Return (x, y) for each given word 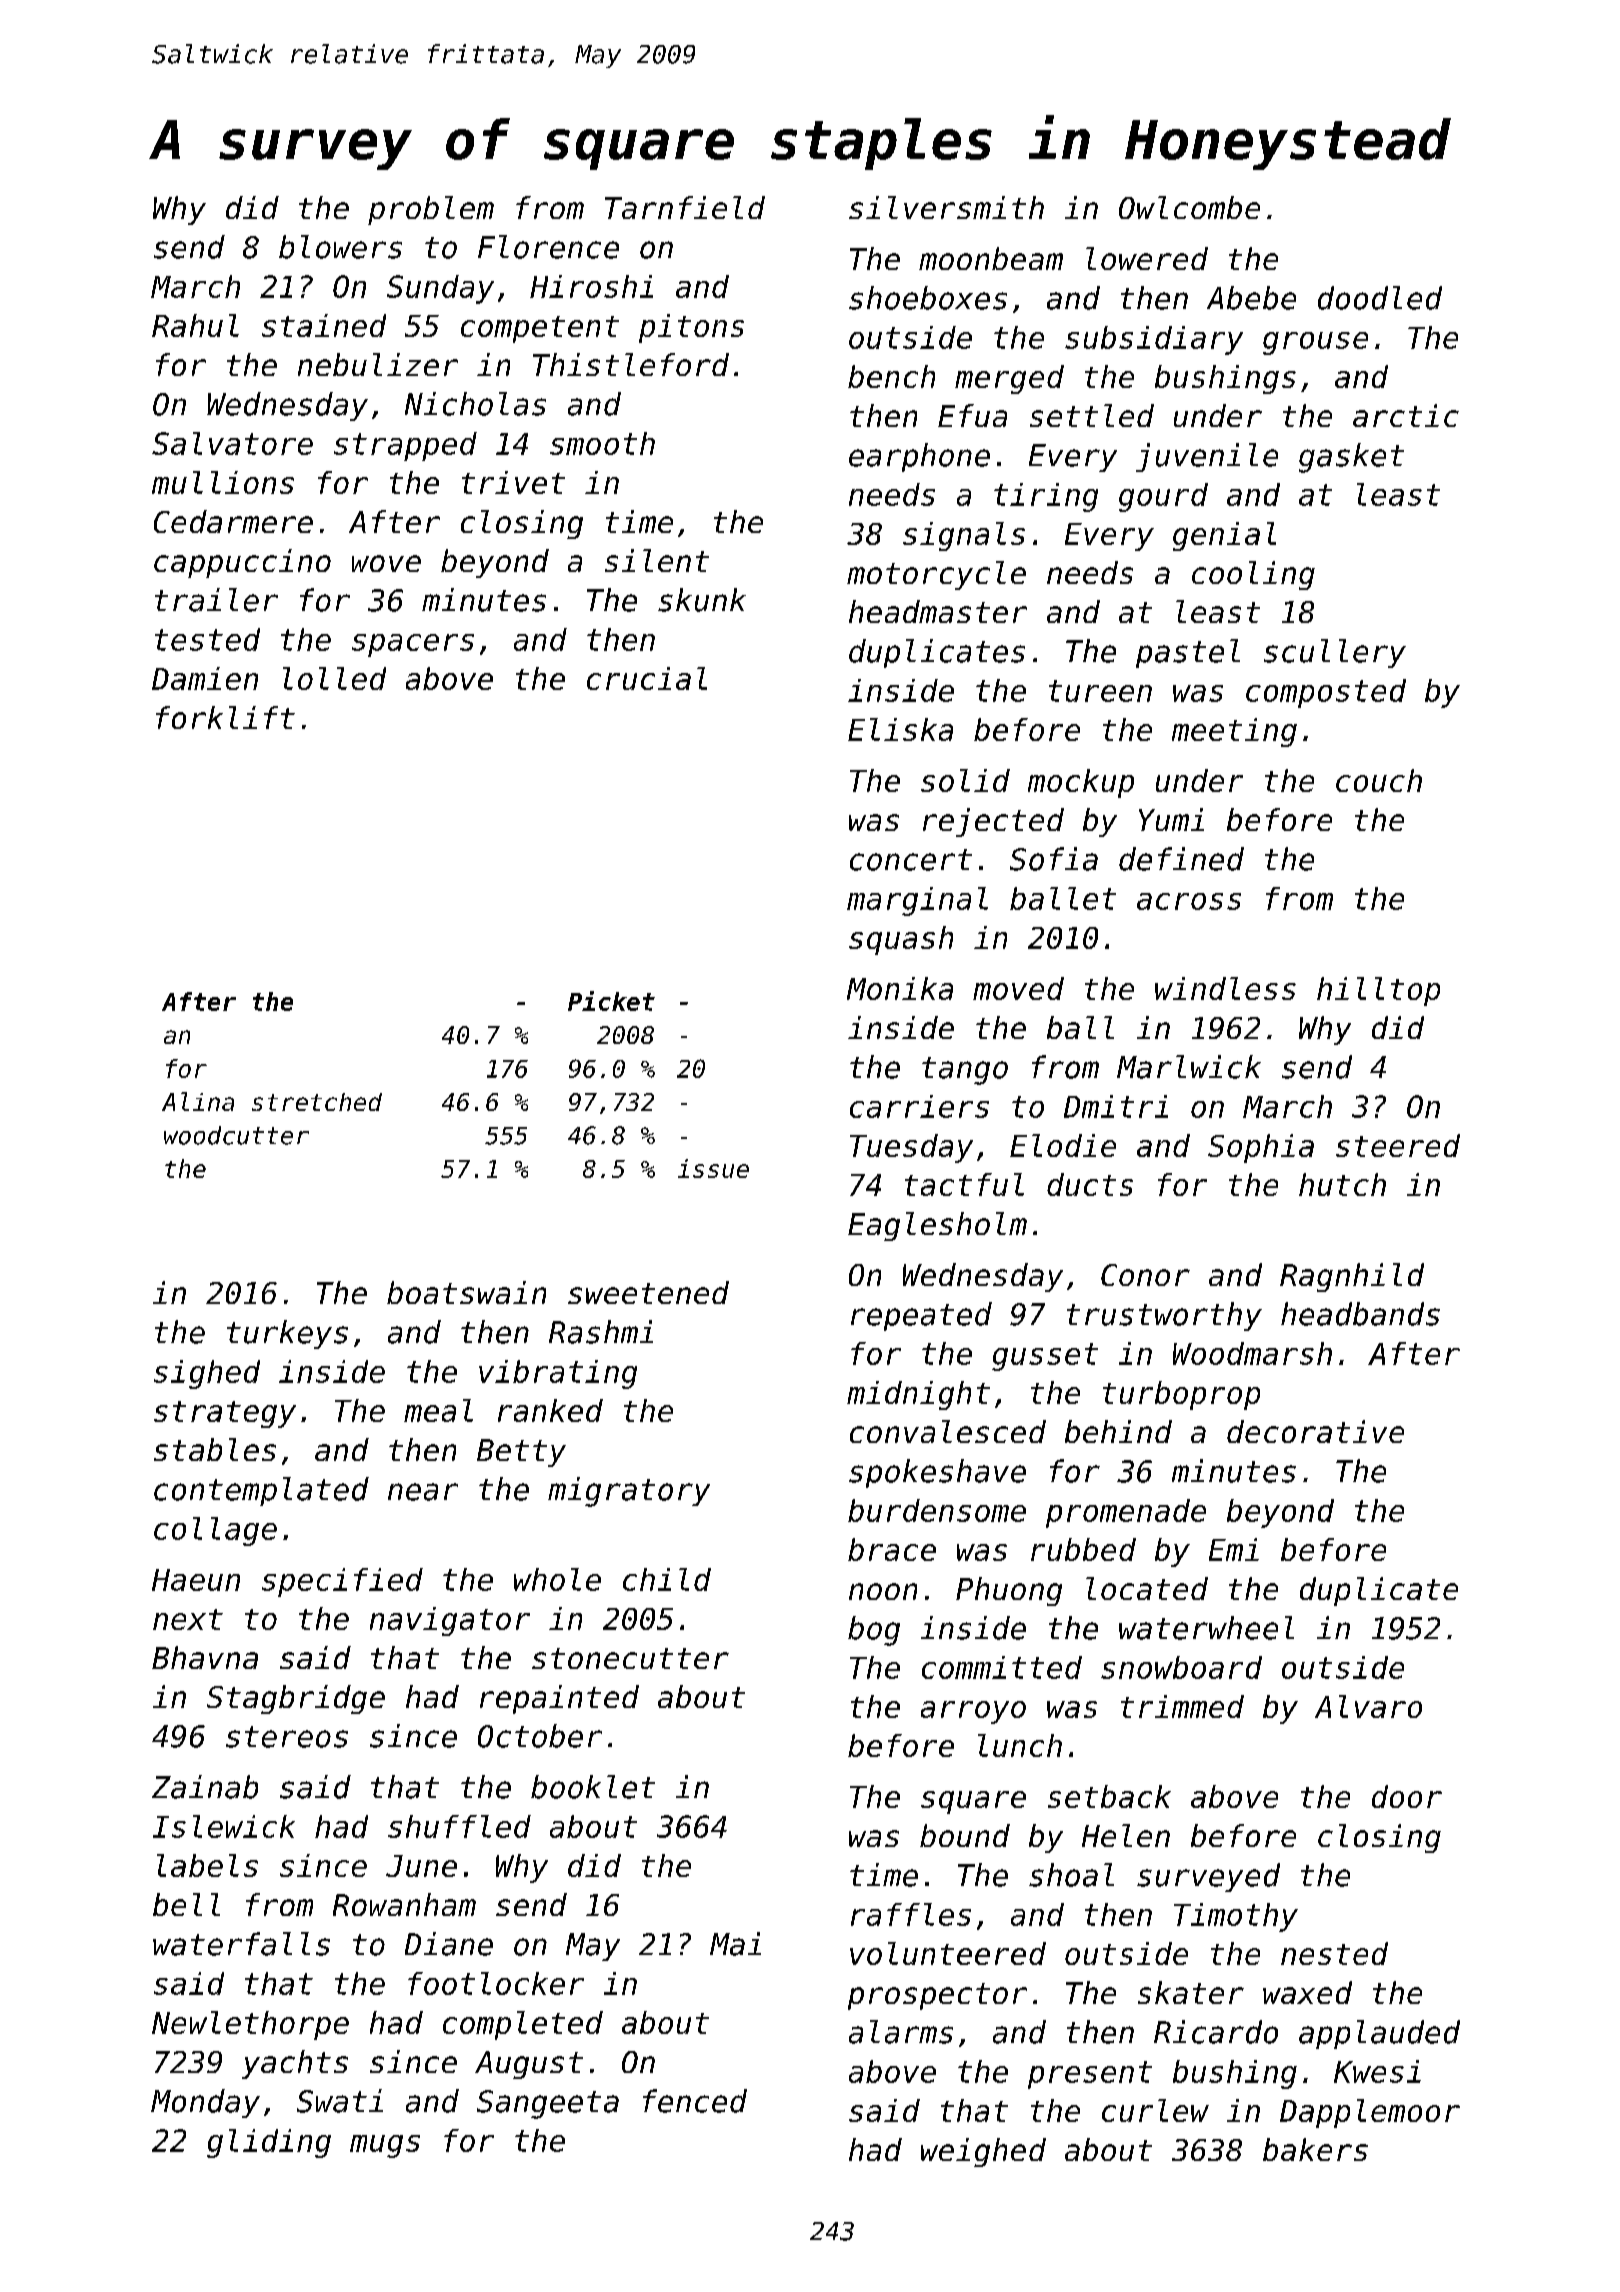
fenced (695, 2101)
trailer (216, 600)
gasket (1351, 458)
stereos (287, 1737)
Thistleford (631, 364)
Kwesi (1377, 2071)
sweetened (648, 1292)
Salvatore (232, 443)
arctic (1406, 415)
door (1407, 1796)
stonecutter (630, 1658)
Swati (340, 2101)
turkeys (287, 1334)
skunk (702, 600)
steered (1398, 1145)
